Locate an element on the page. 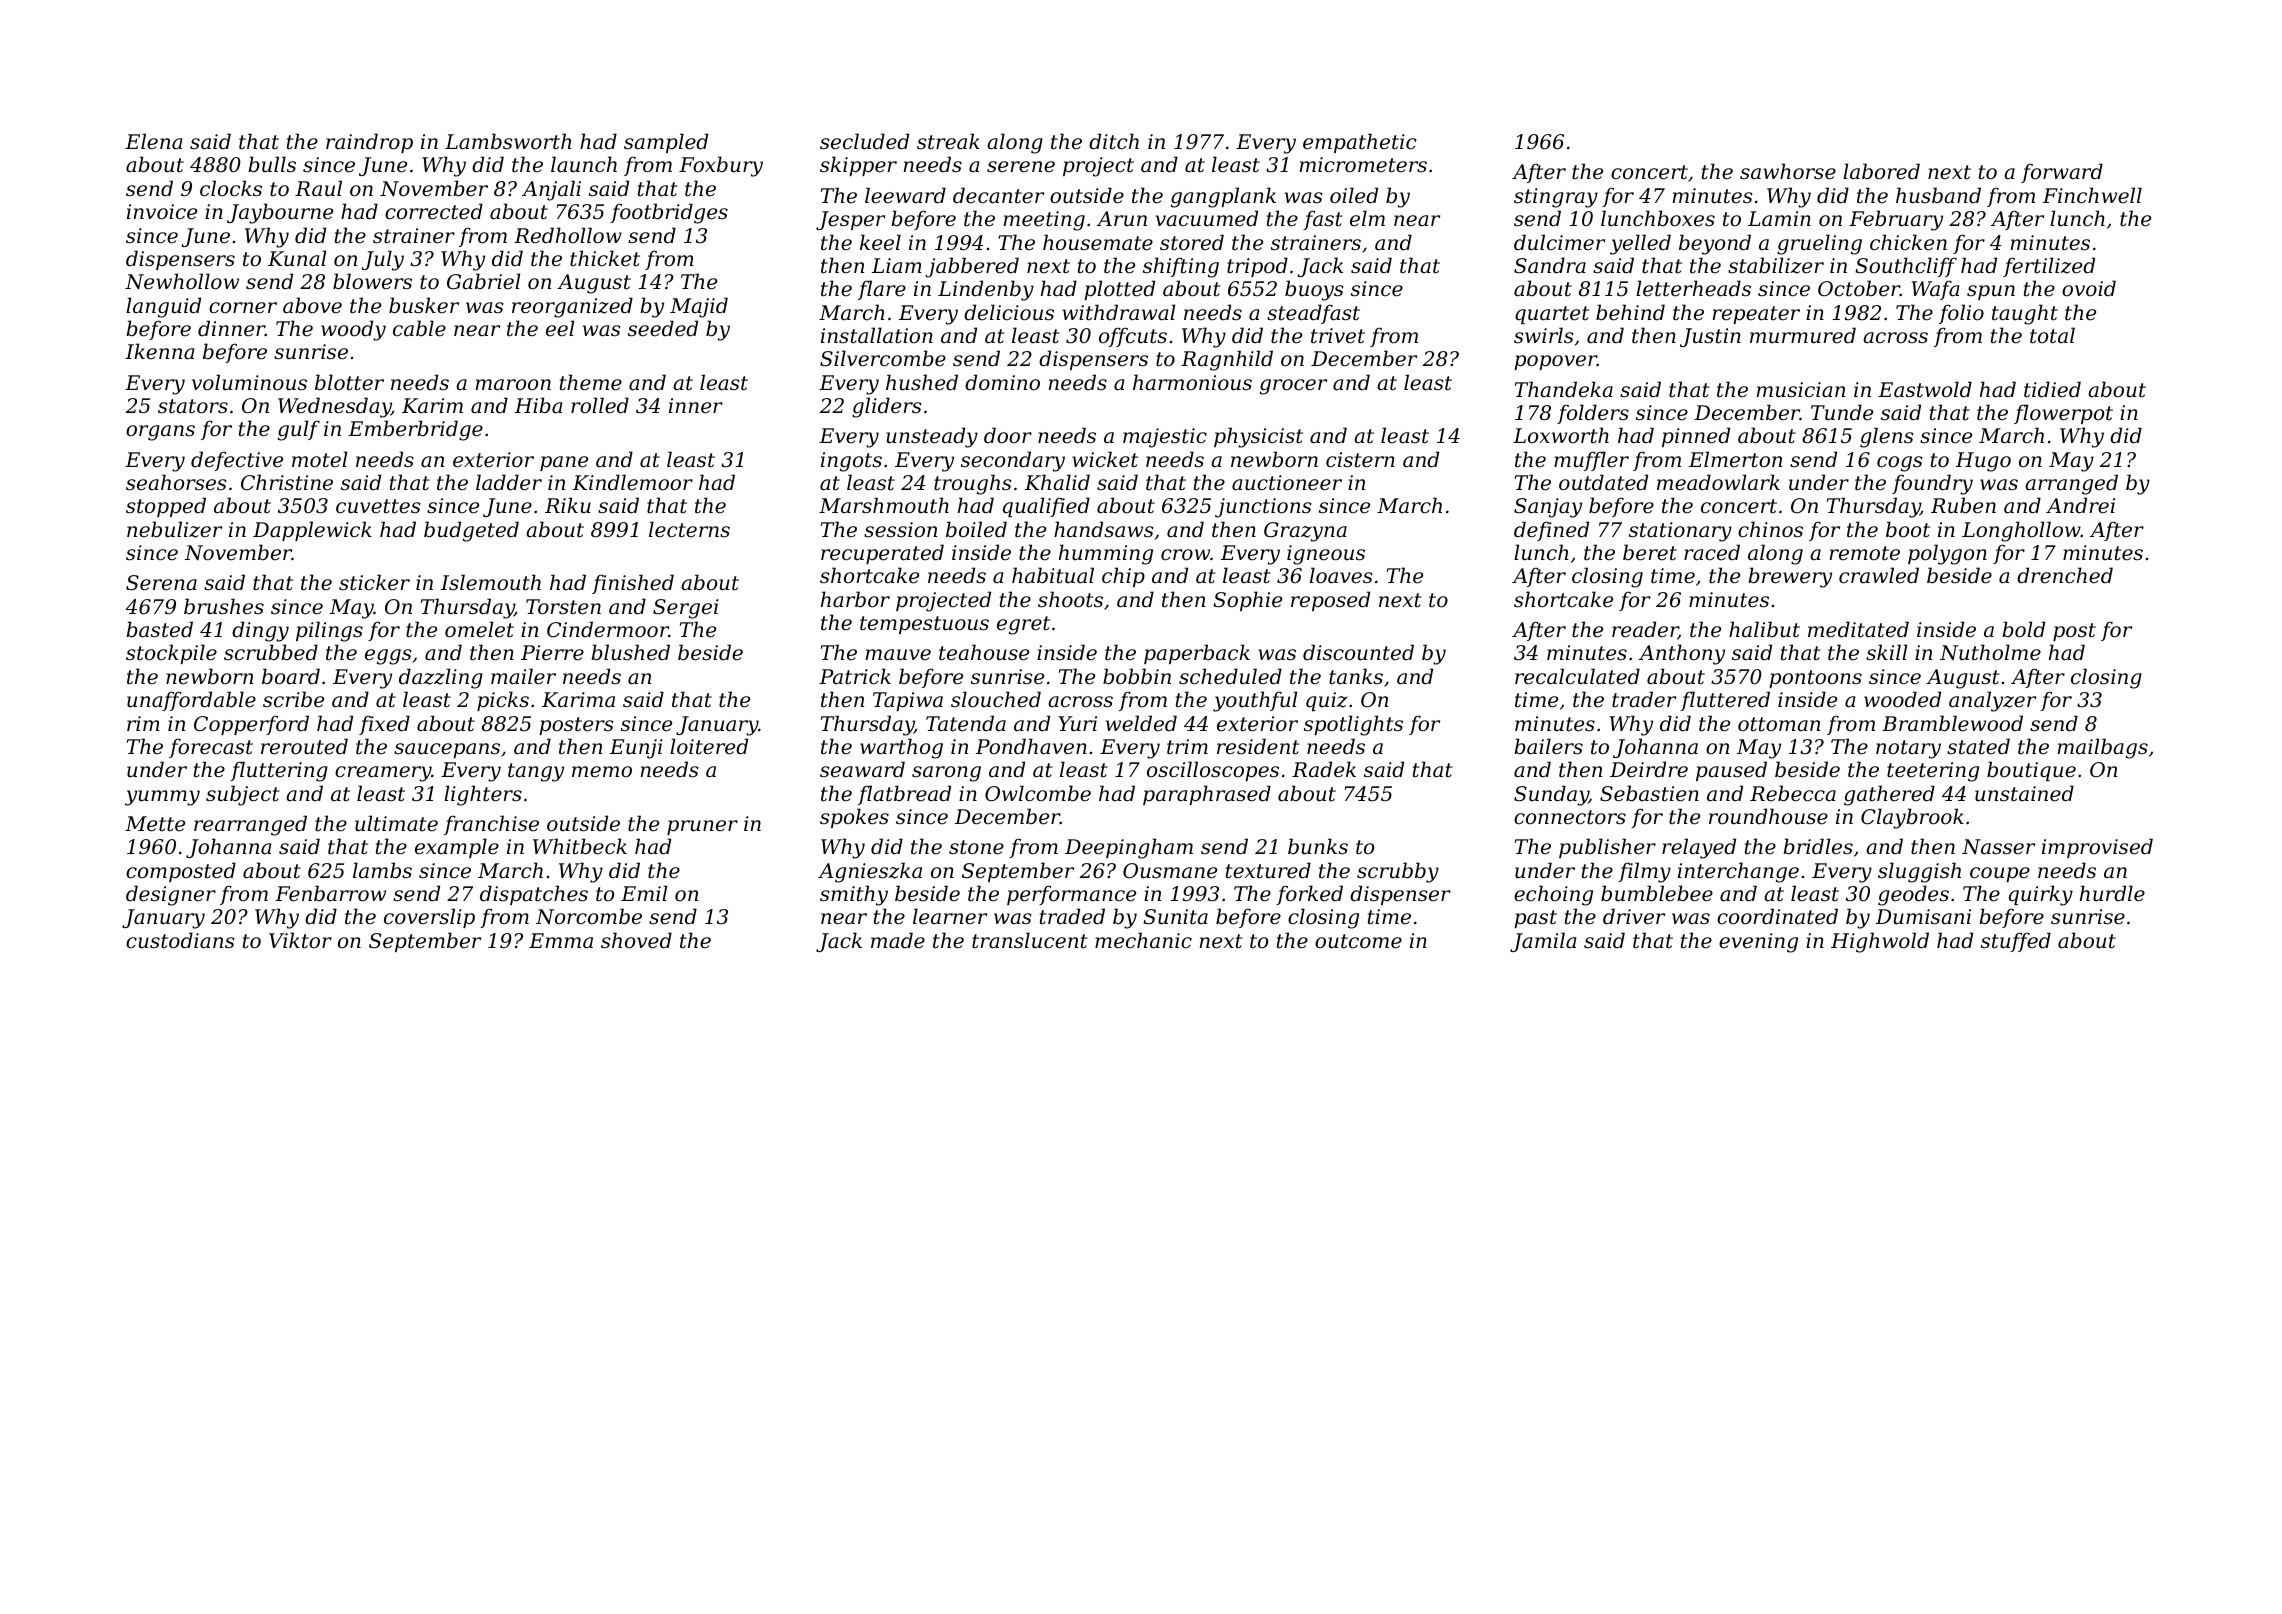 The height and width of the image is (1614, 2282). cable is located at coordinates (419, 328).
